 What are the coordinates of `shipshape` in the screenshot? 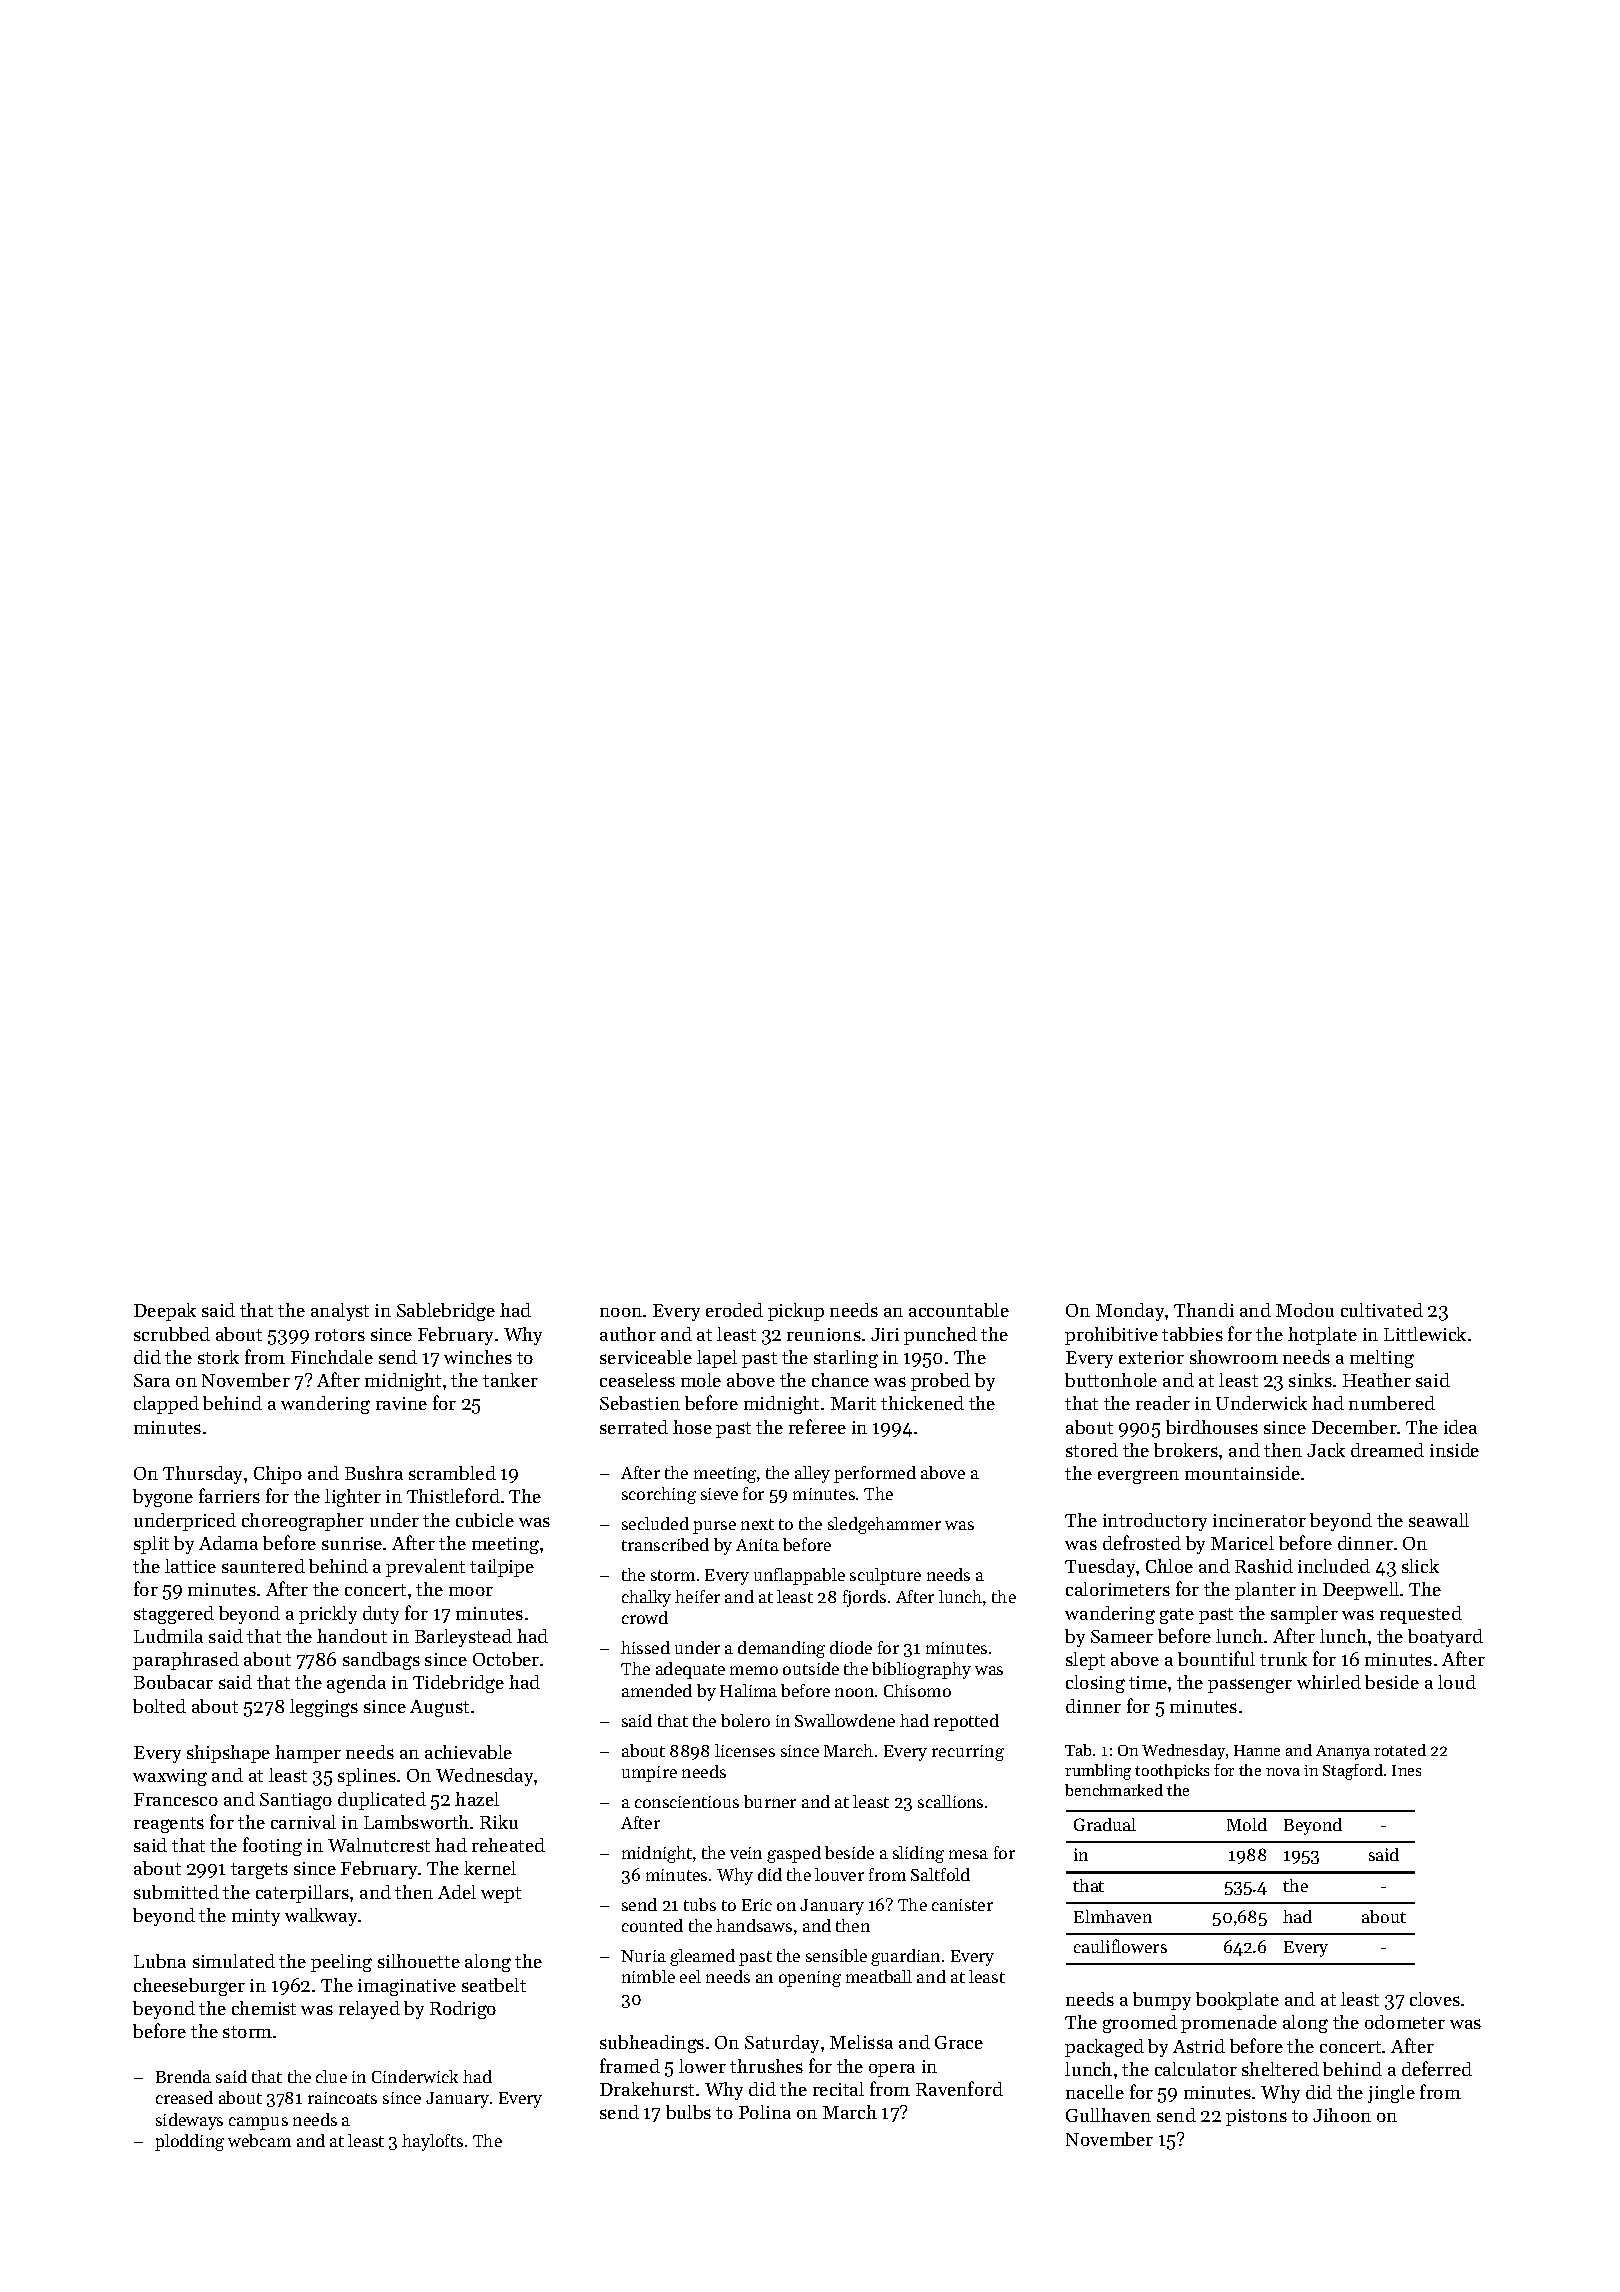 It's located at (228, 1754).
